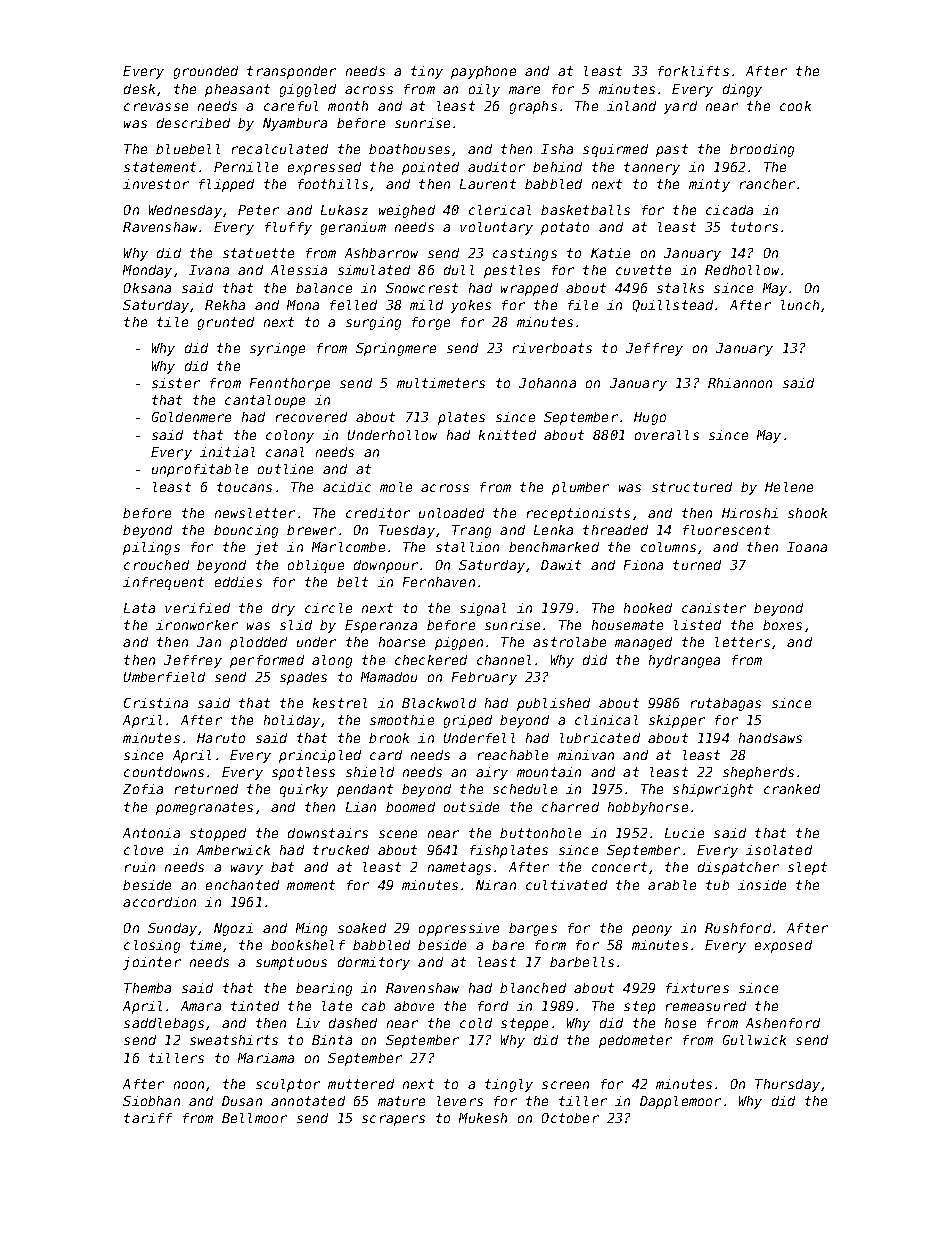  What do you see at coordinates (471, 306) in the image?
I see `yokes` at bounding box center [471, 306].
